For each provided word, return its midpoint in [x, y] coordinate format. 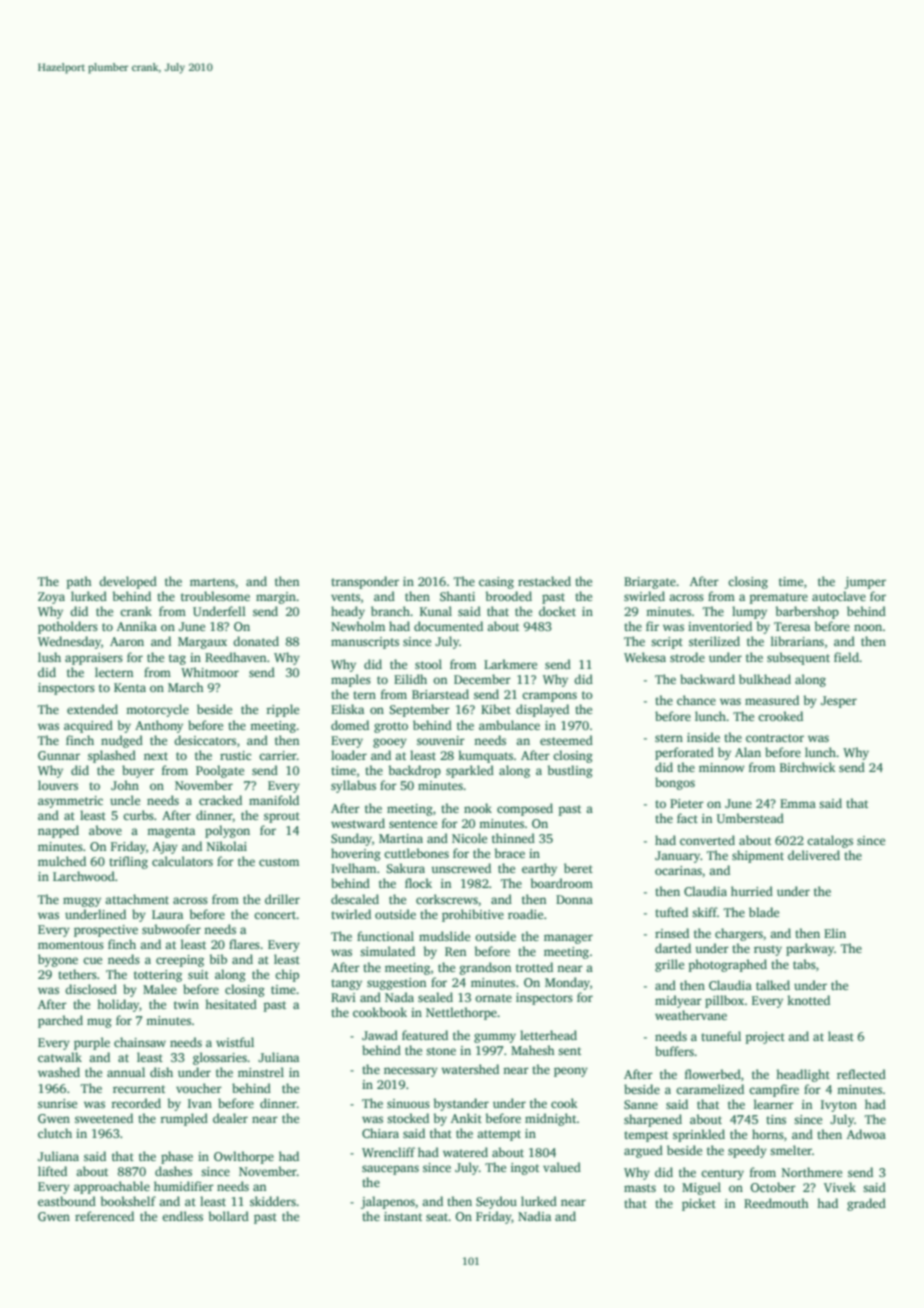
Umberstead [750, 818]
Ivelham [353, 868]
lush [49, 657]
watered [465, 1152]
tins [776, 1119]
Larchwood [84, 876]
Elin [835, 933]
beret [578, 868]
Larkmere [510, 664]
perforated [684, 753]
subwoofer [171, 929]
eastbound [67, 1201]
